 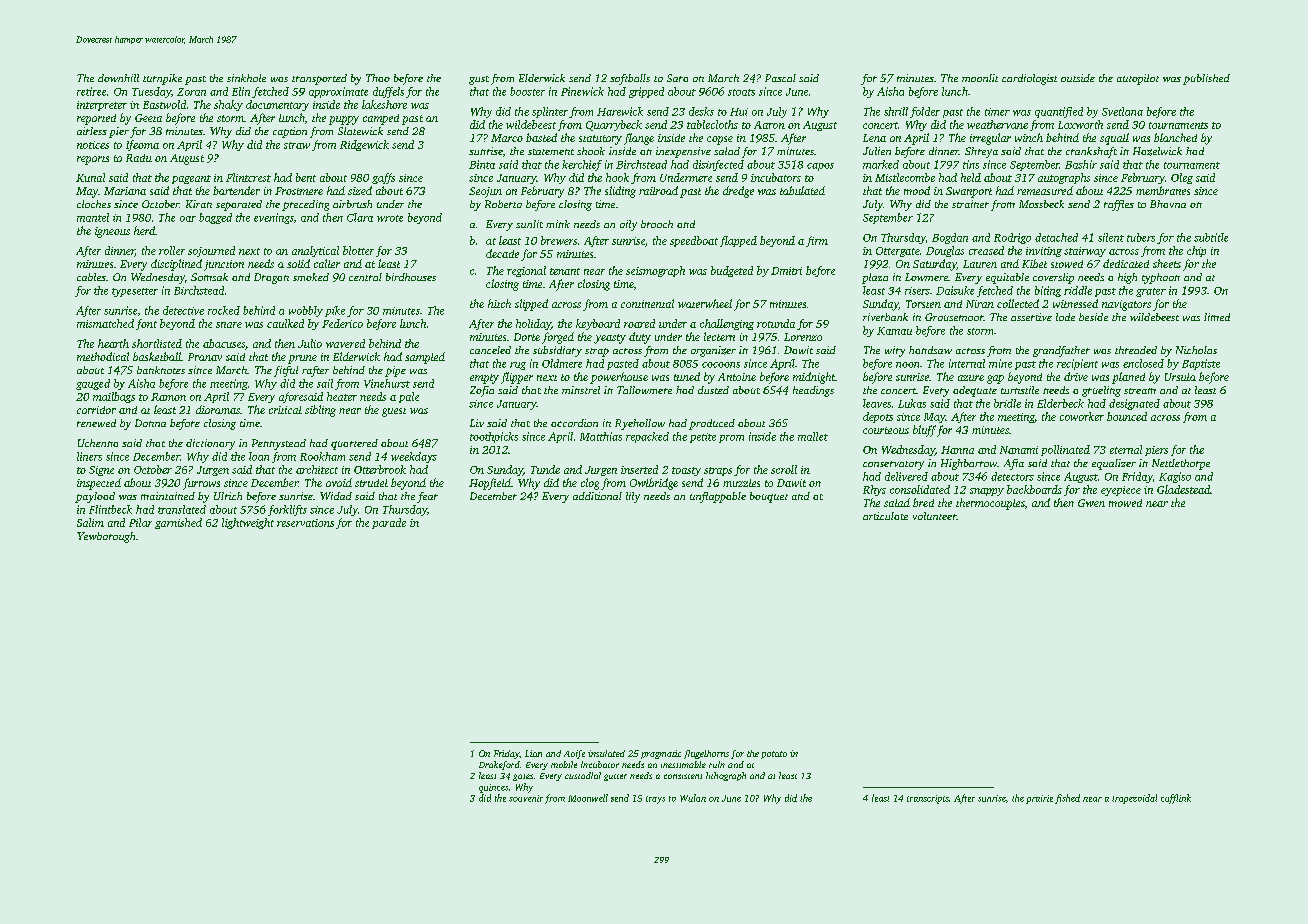 What do you see at coordinates (630, 79) in the screenshot?
I see `softballs` at bounding box center [630, 79].
